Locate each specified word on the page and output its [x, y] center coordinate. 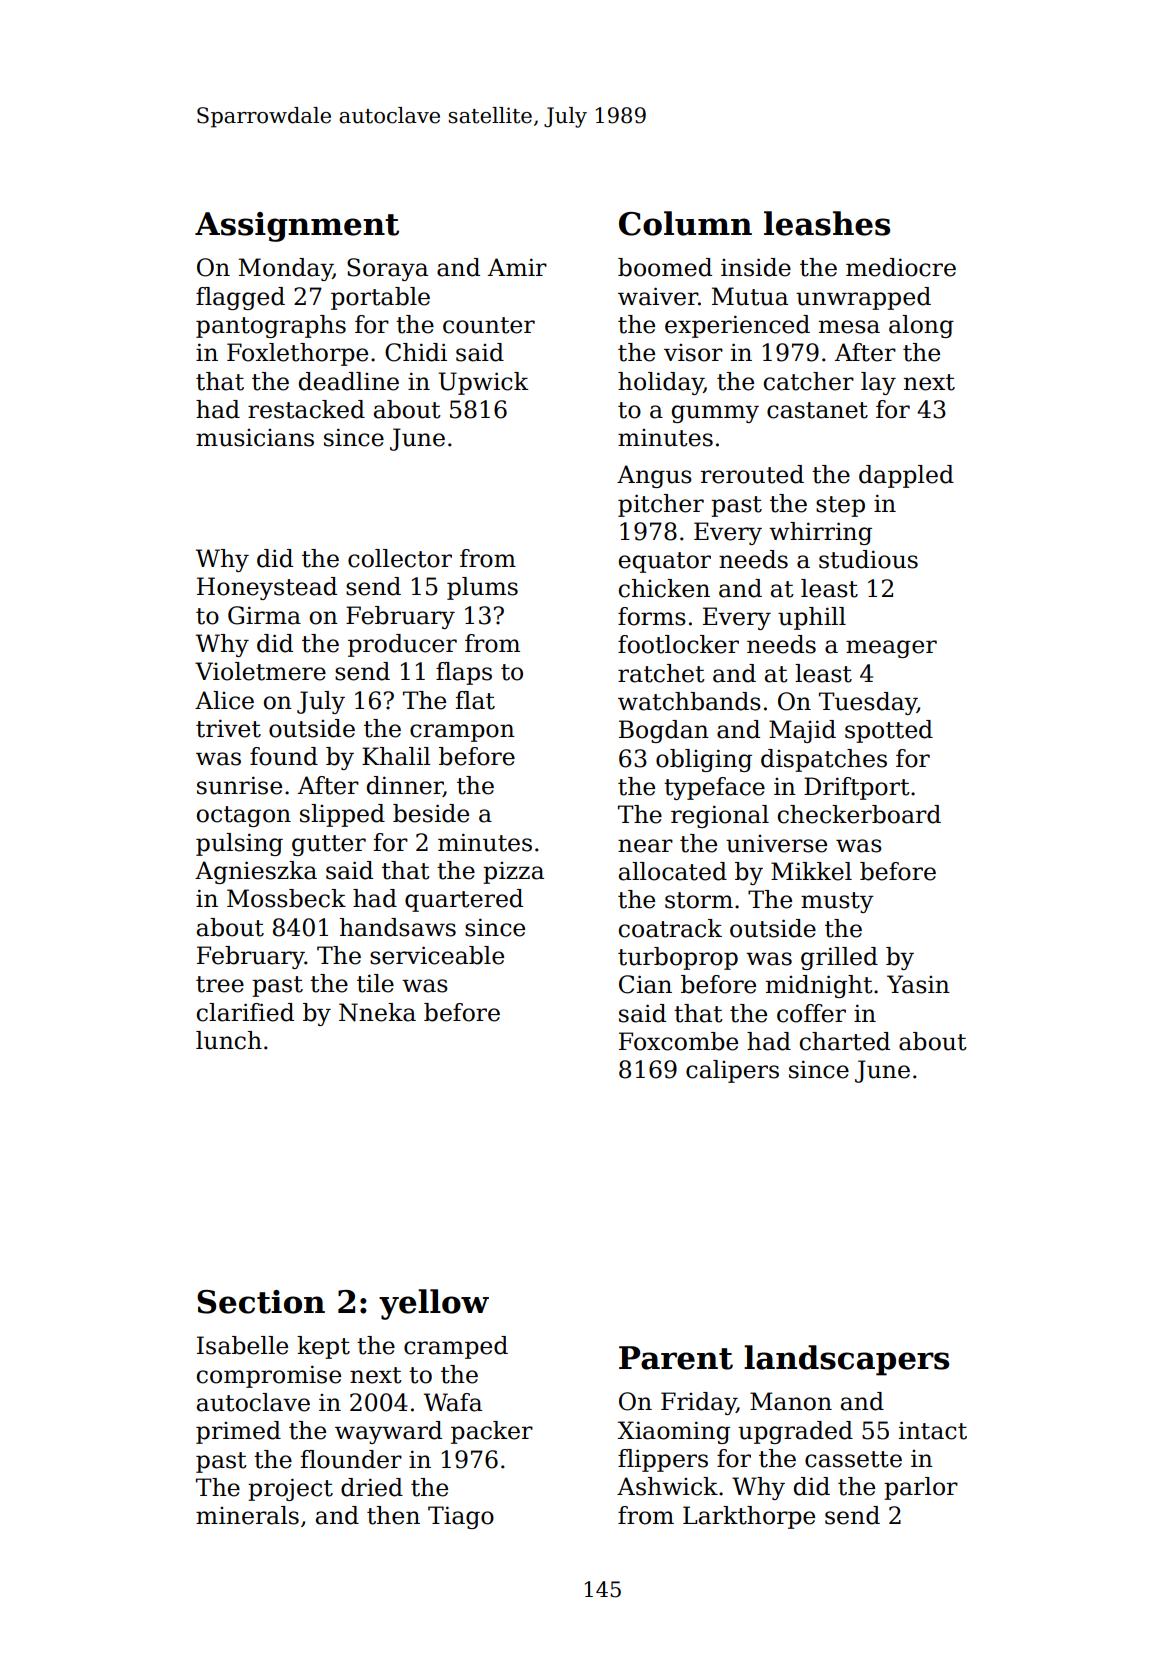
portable [380, 298]
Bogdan [664, 731]
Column [685, 223]
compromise [269, 1376]
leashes [827, 223]
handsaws [398, 927]
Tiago [461, 1517]
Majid [802, 731]
